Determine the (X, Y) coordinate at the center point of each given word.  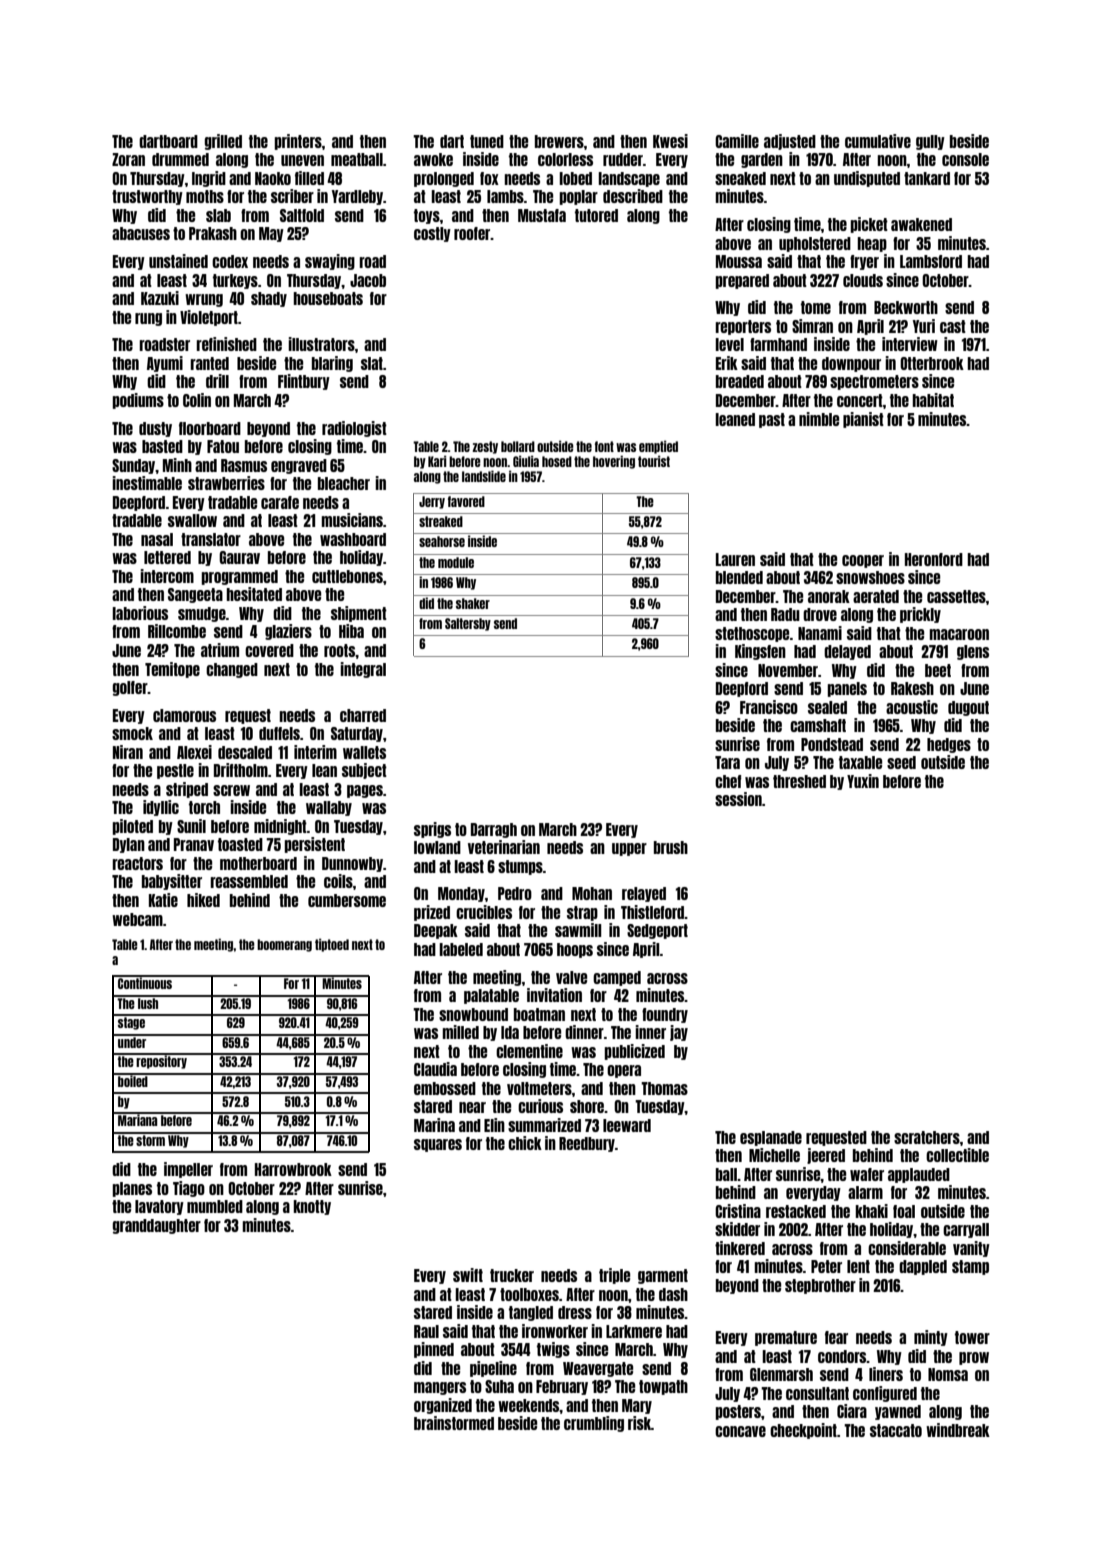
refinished (226, 344)
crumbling (594, 1424)
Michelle (774, 1155)
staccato (896, 1430)
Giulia (526, 461)
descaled (245, 752)
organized (443, 1406)
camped (617, 978)
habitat (933, 400)
